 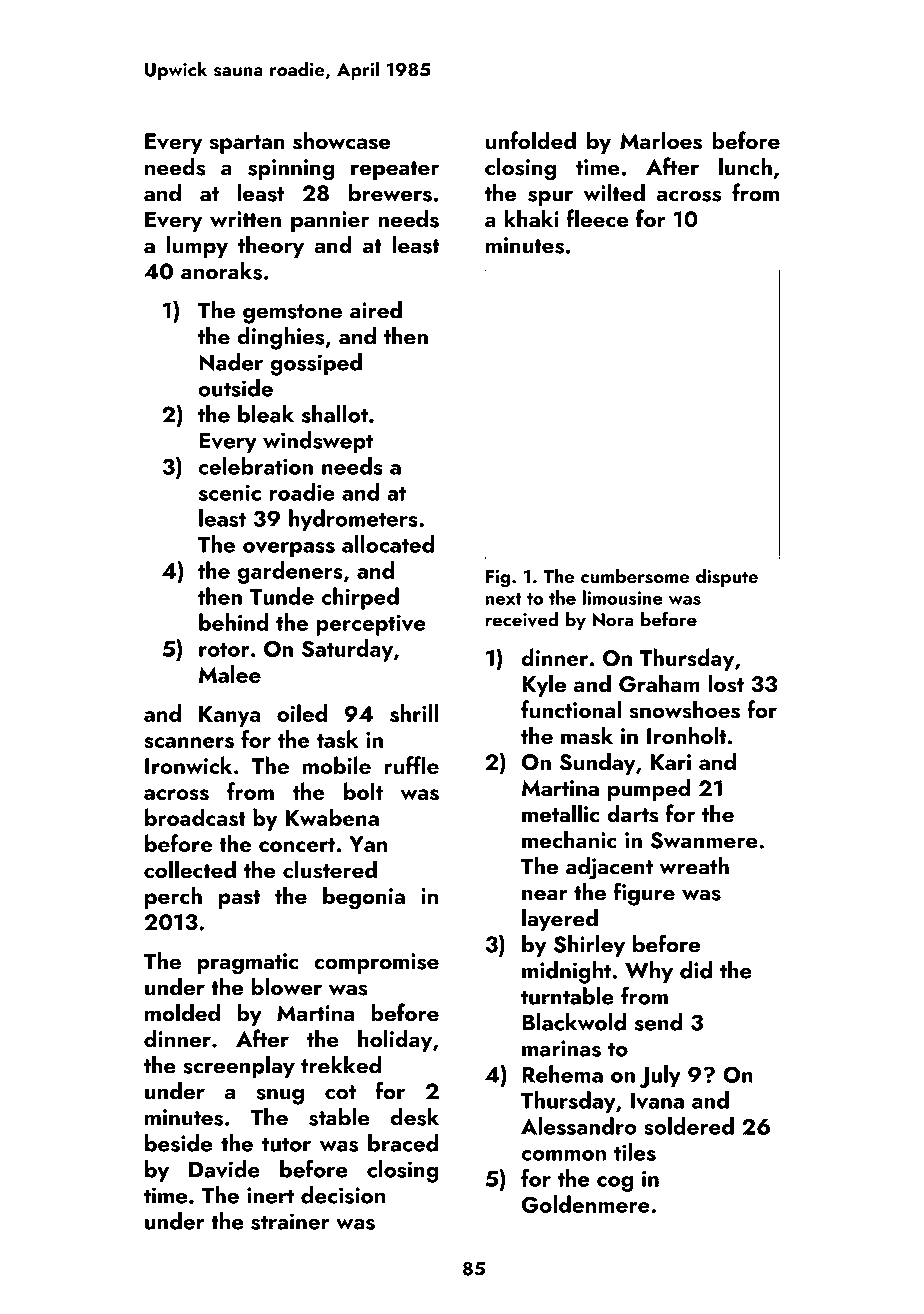 I want to click on figure, so click(x=644, y=894).
